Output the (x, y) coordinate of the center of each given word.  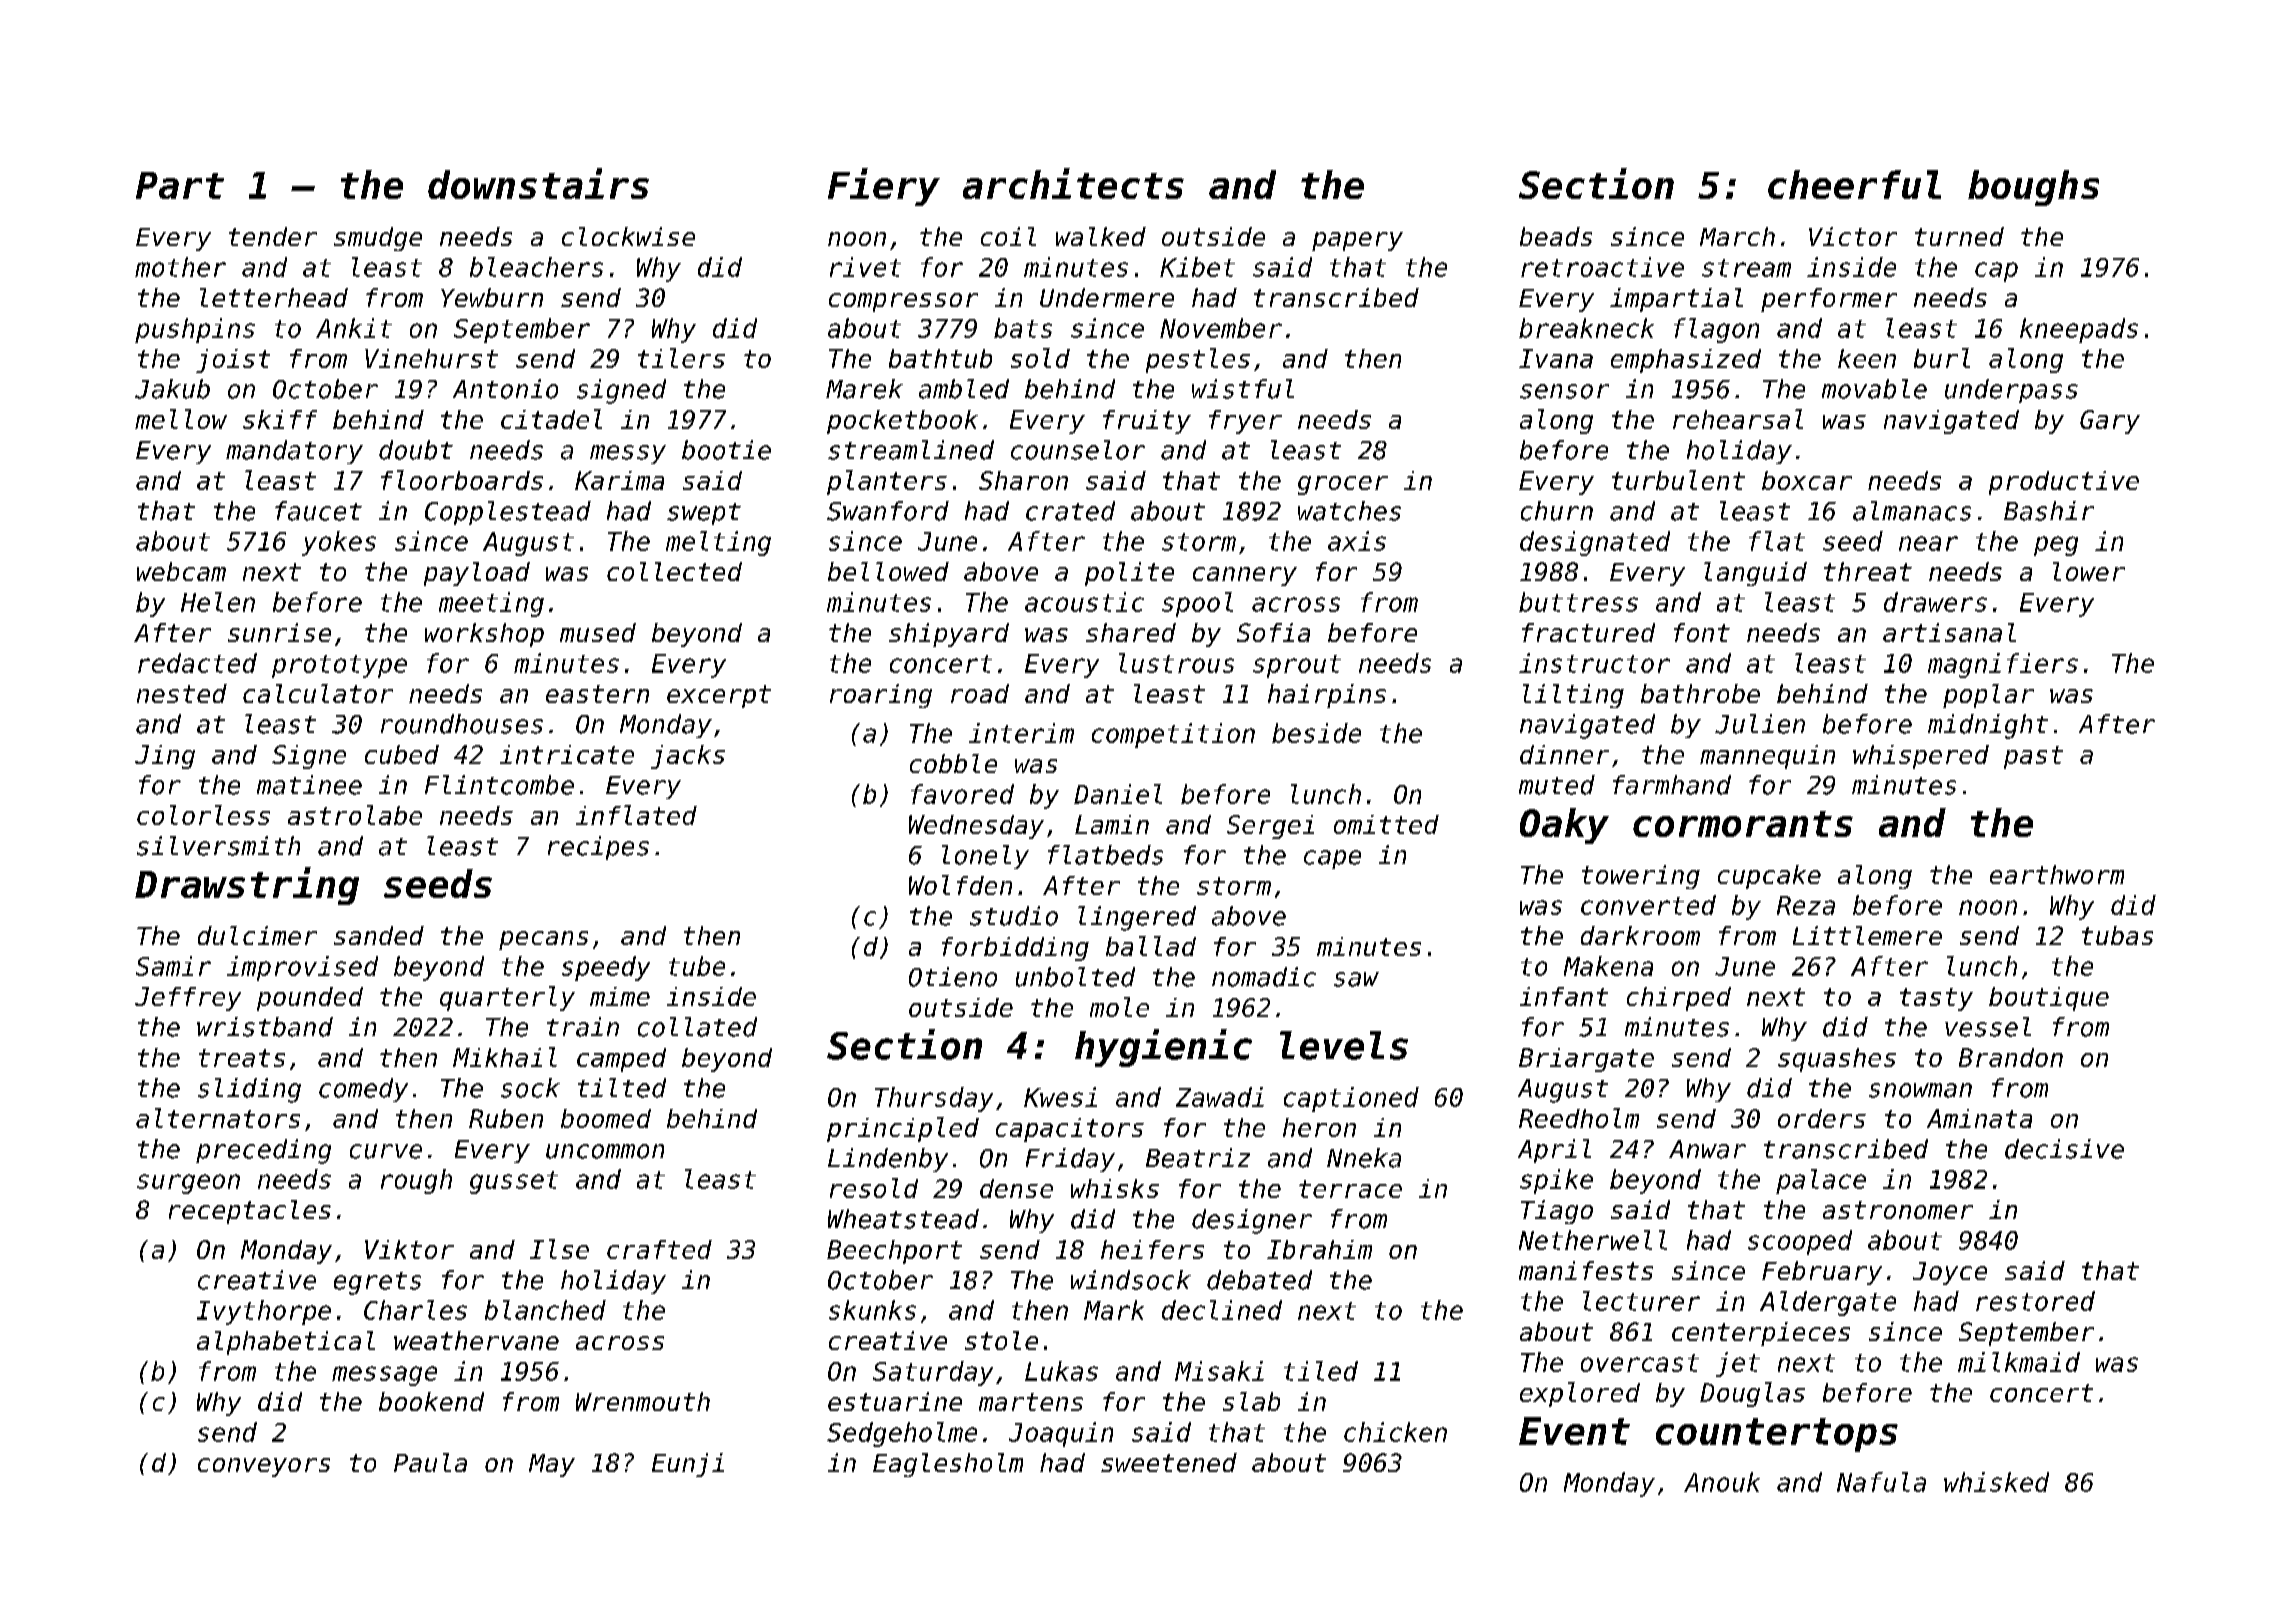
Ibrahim (1319, 1249)
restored (2035, 1301)
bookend (431, 1401)
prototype (339, 666)
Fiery (884, 187)
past (2033, 757)
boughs (2033, 188)
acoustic (1084, 602)
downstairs (538, 183)
